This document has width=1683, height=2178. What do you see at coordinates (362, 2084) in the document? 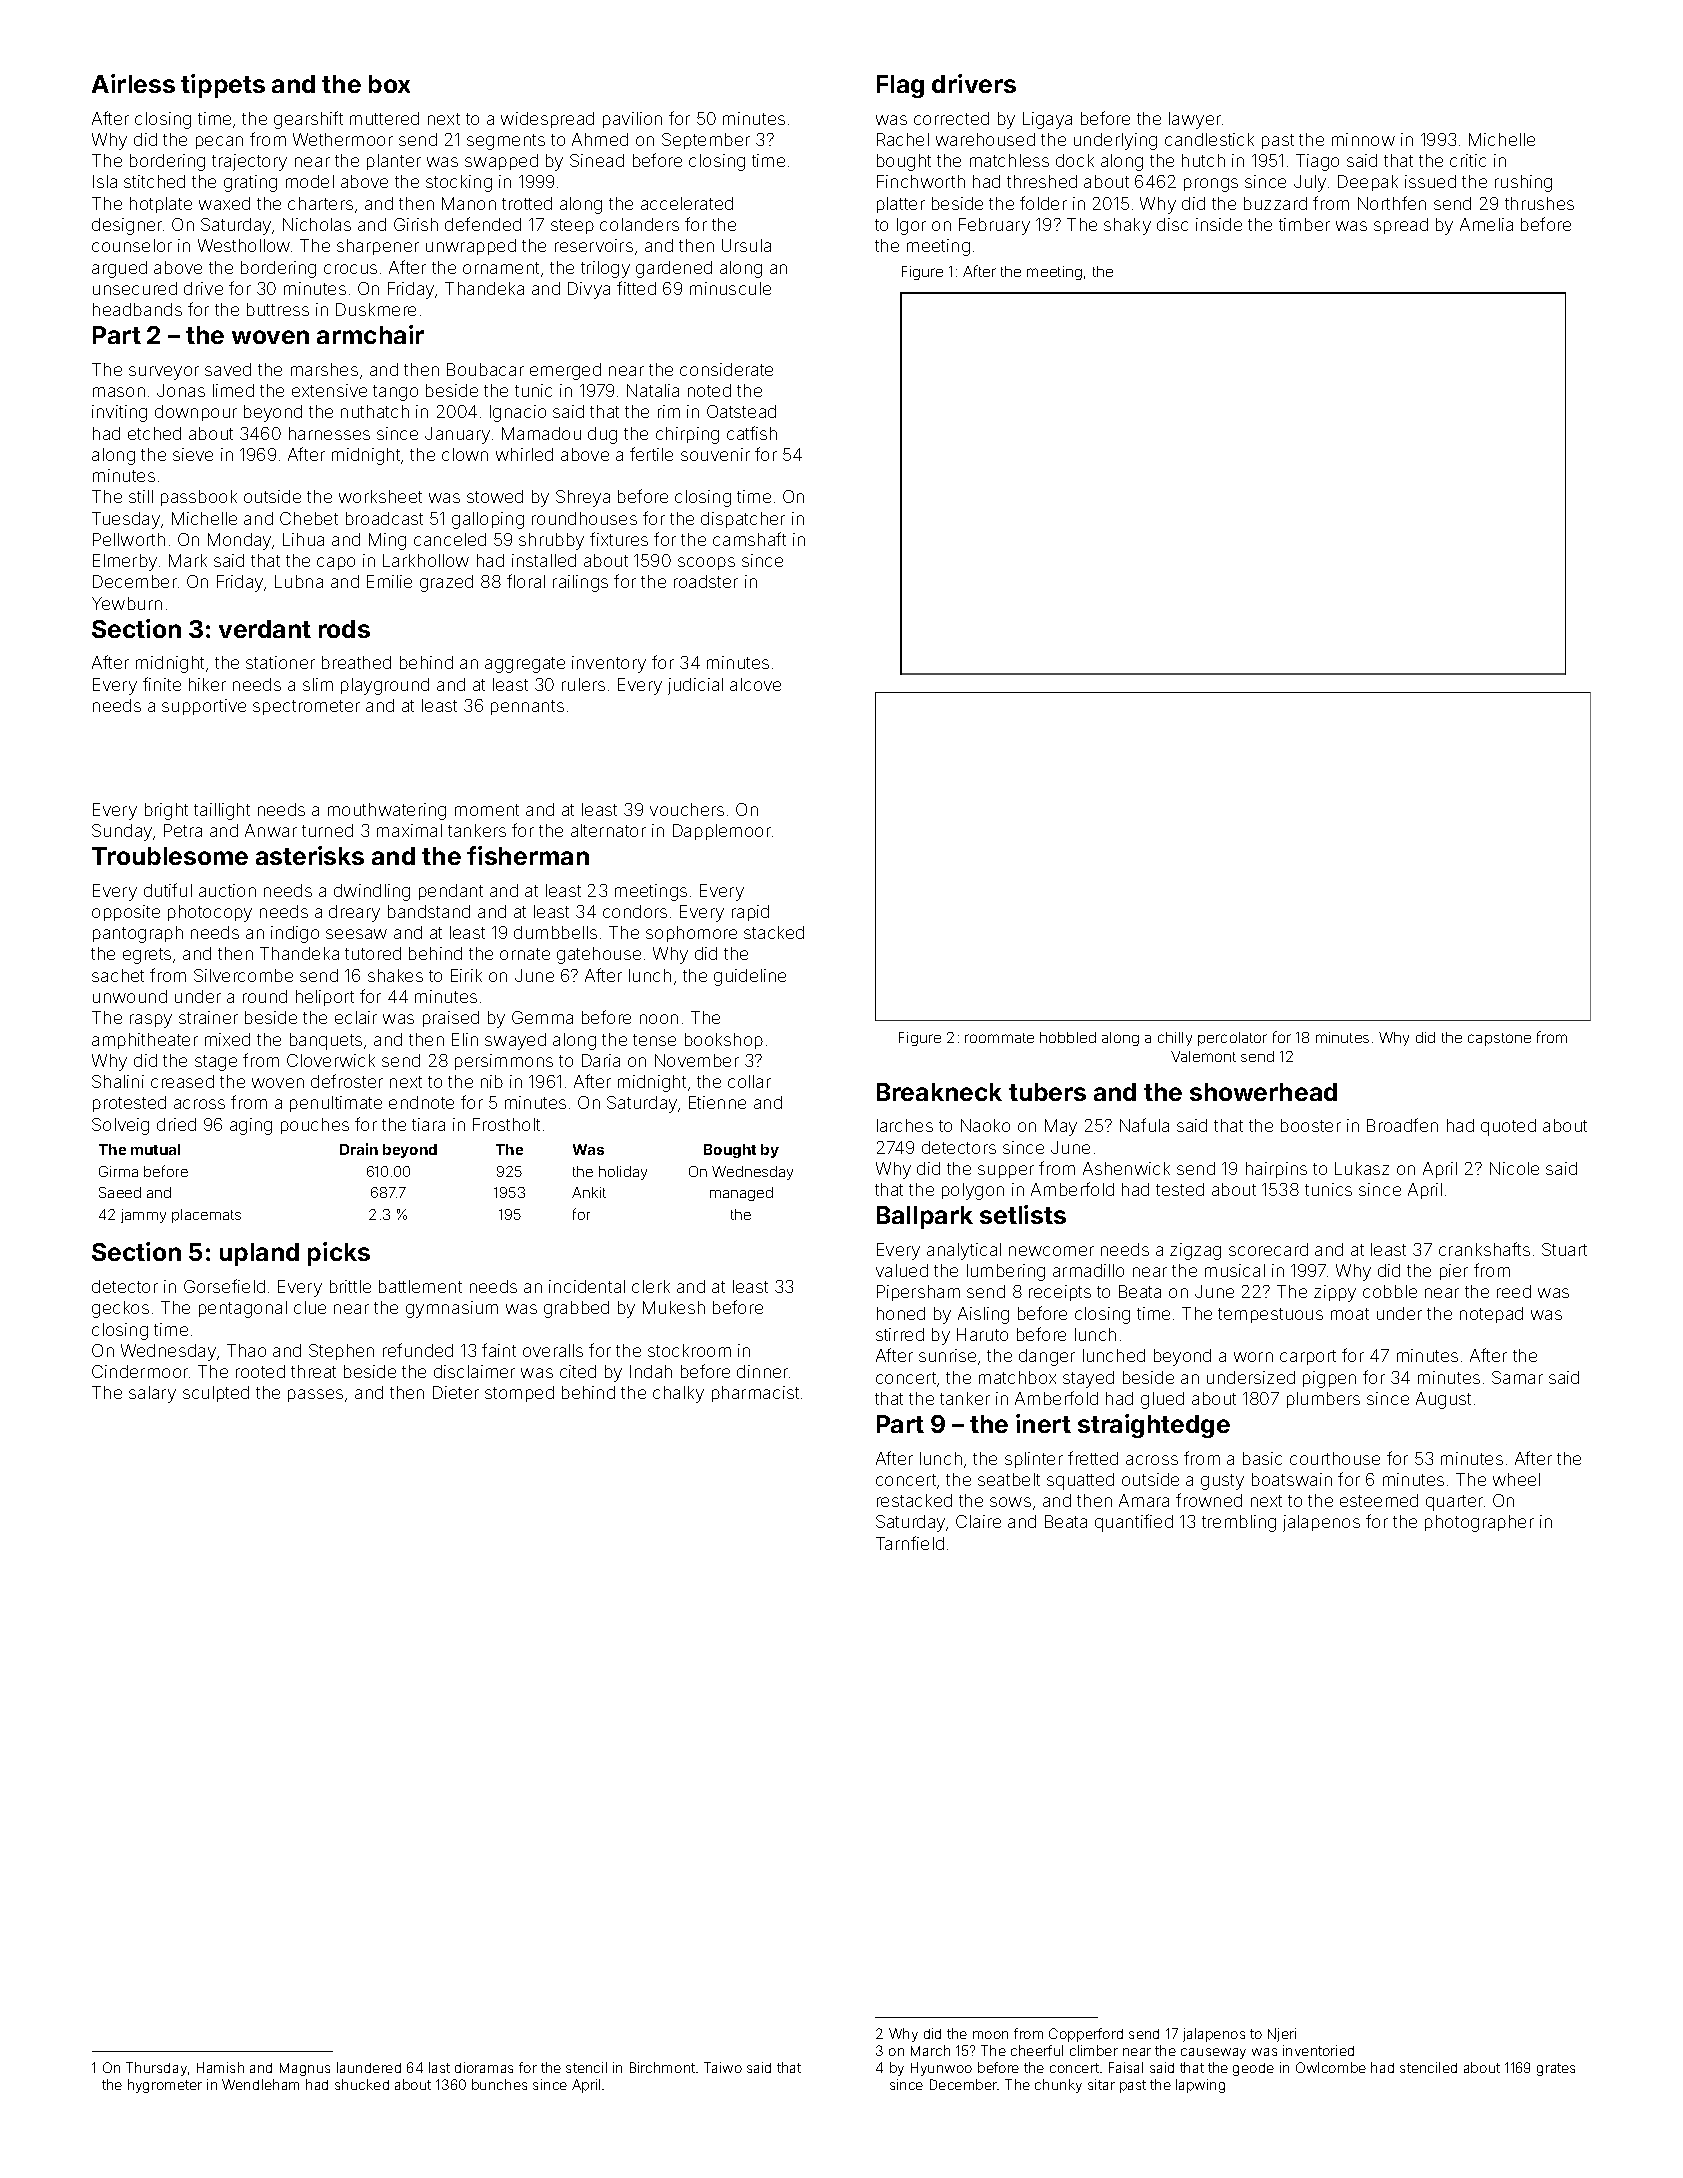
I see `shucked` at bounding box center [362, 2084].
